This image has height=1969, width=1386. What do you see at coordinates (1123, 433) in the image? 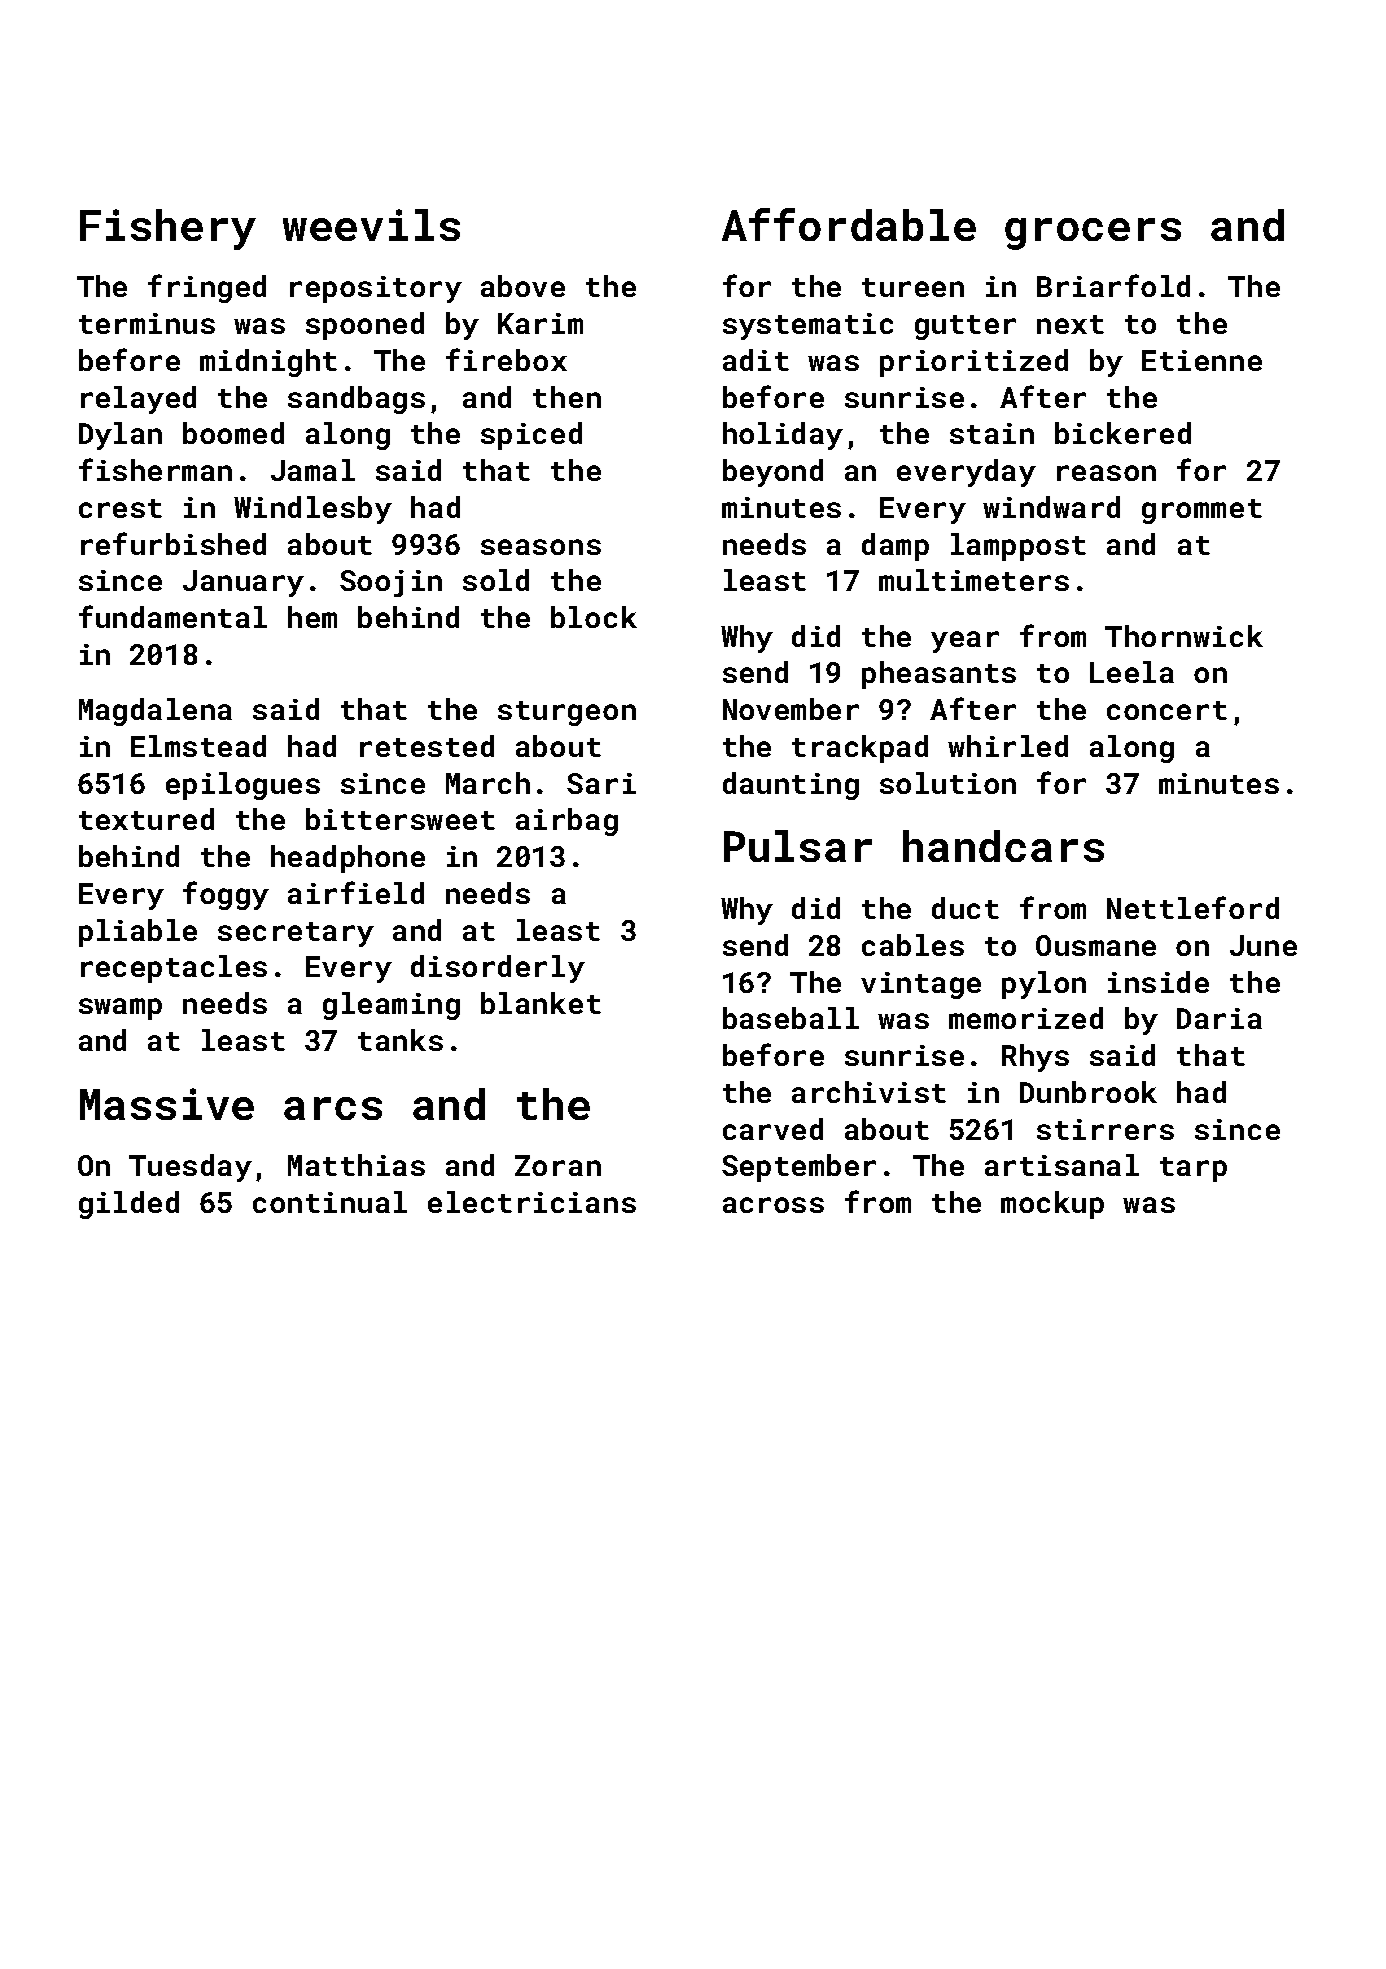
I see `bickered` at bounding box center [1123, 433].
